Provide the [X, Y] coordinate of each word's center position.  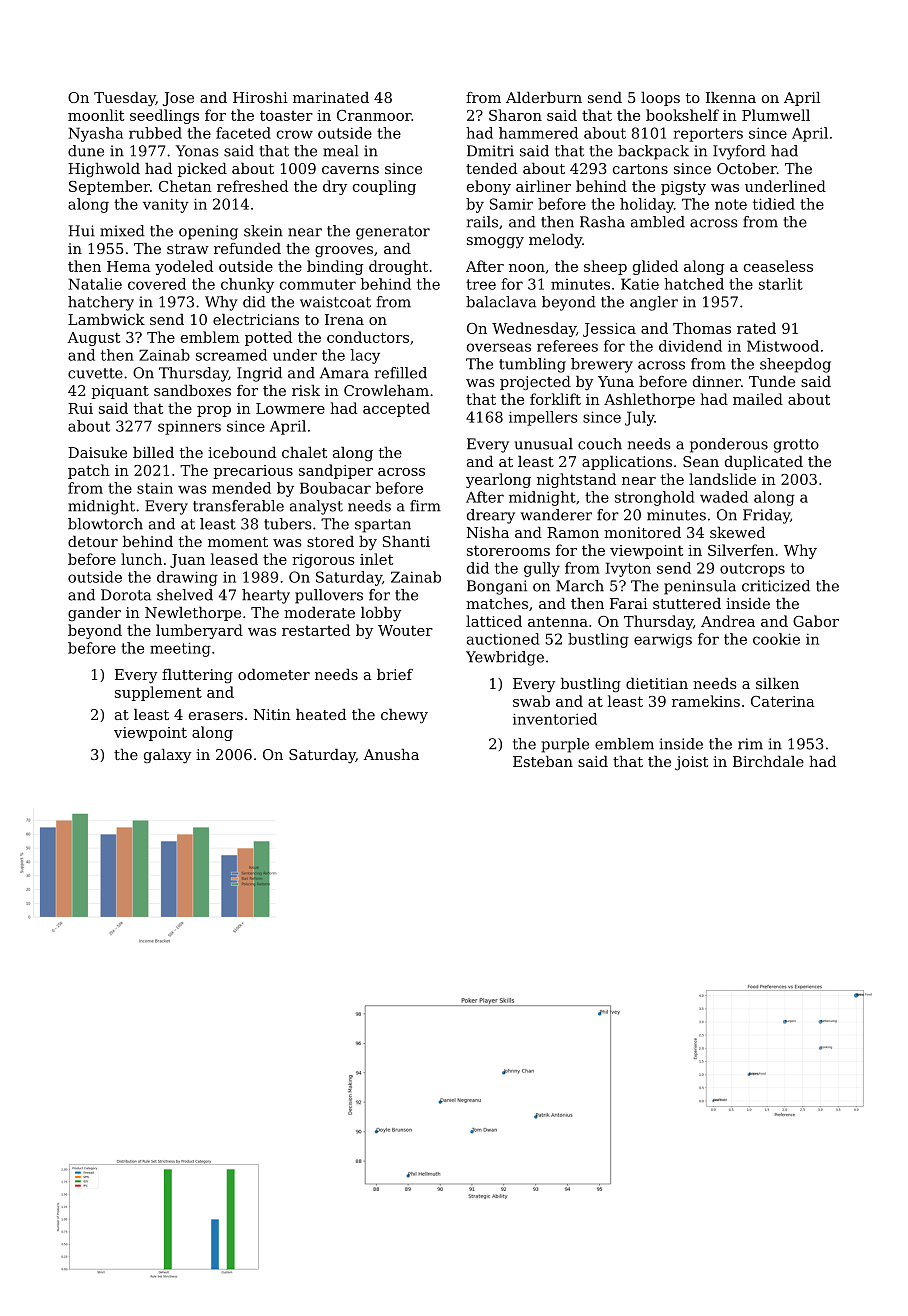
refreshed [252, 186]
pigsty [683, 188]
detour [93, 541]
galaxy [167, 756]
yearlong [498, 480]
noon [527, 268]
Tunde [772, 381]
